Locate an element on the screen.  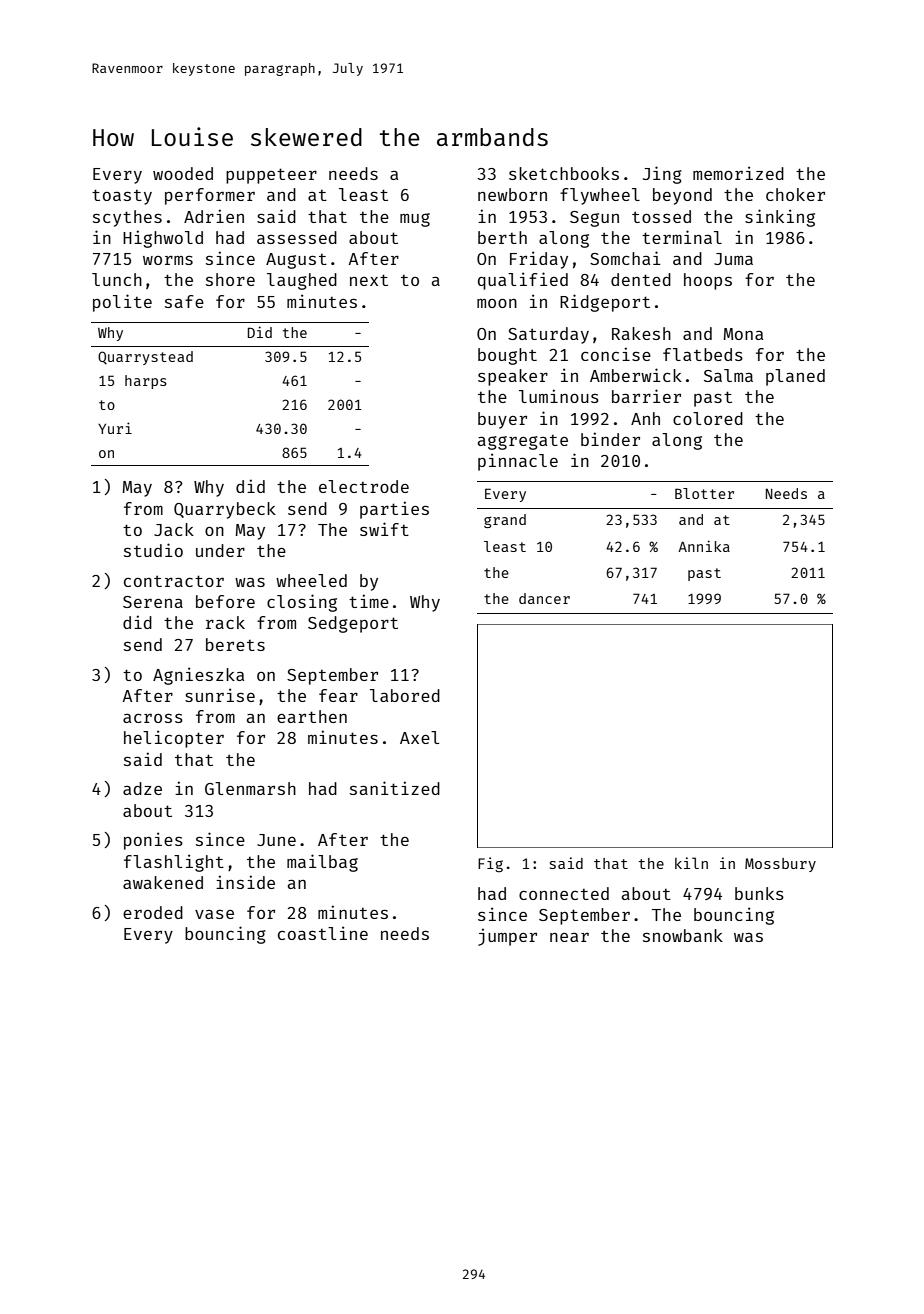
eroded is located at coordinates (153, 912).
